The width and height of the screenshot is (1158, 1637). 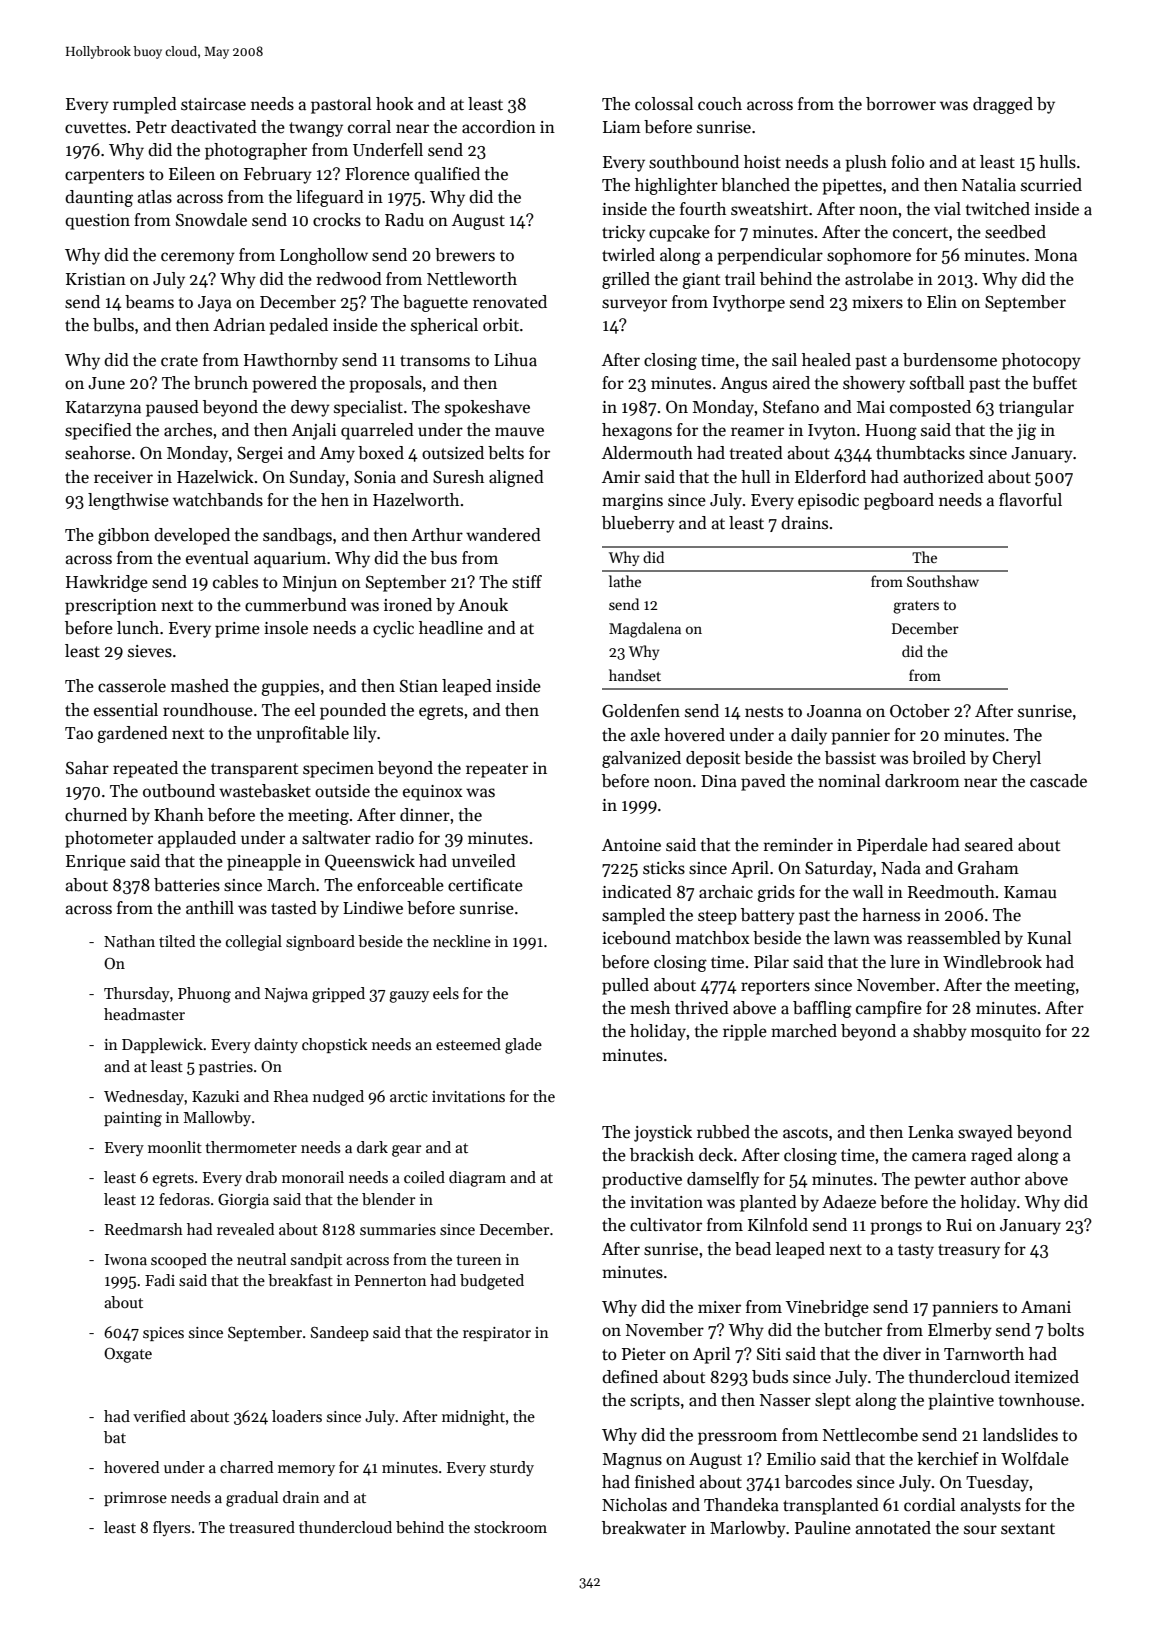 What do you see at coordinates (485, 885) in the screenshot?
I see `certificate` at bounding box center [485, 885].
